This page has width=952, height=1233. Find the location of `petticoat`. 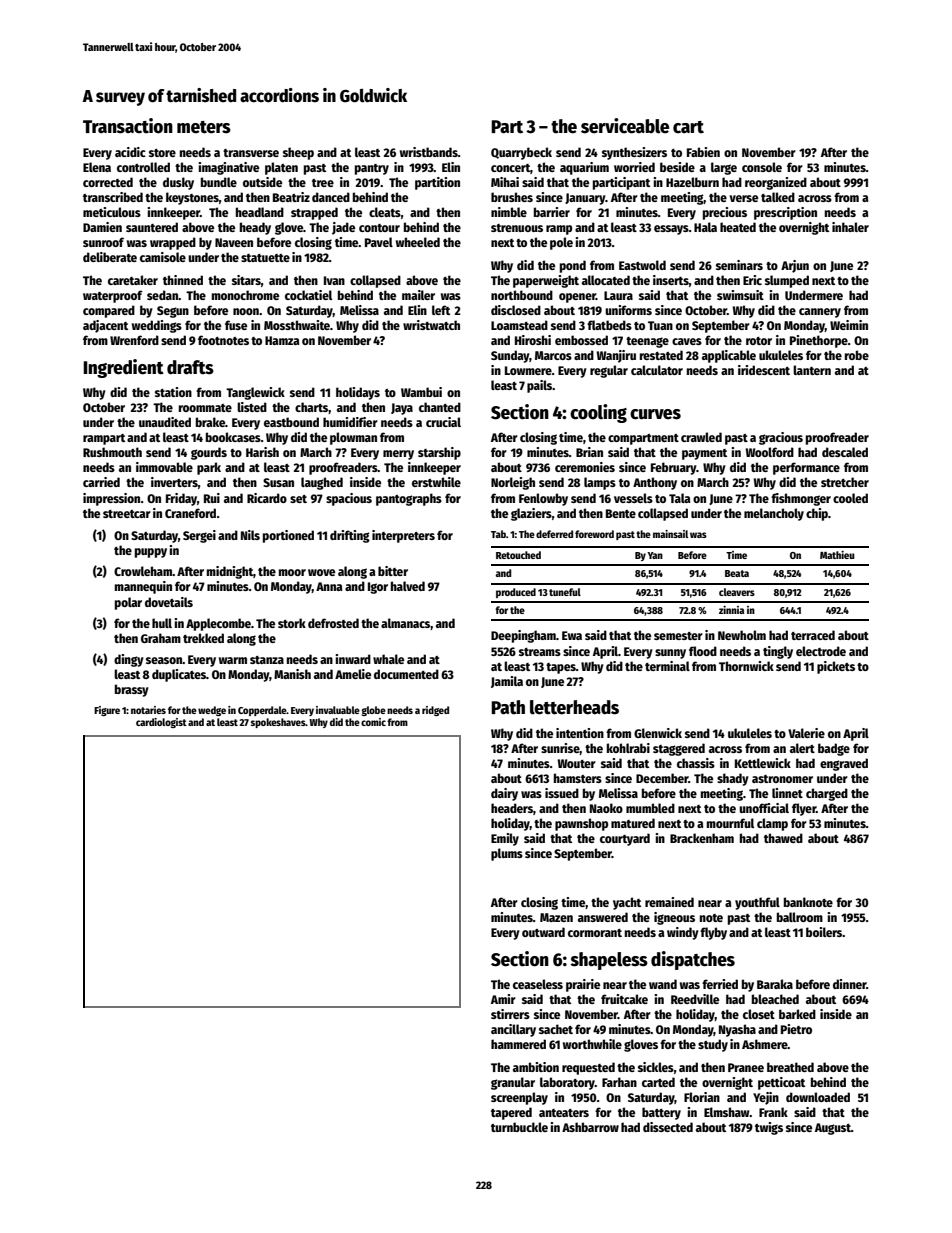

petticoat is located at coordinates (781, 1083).
